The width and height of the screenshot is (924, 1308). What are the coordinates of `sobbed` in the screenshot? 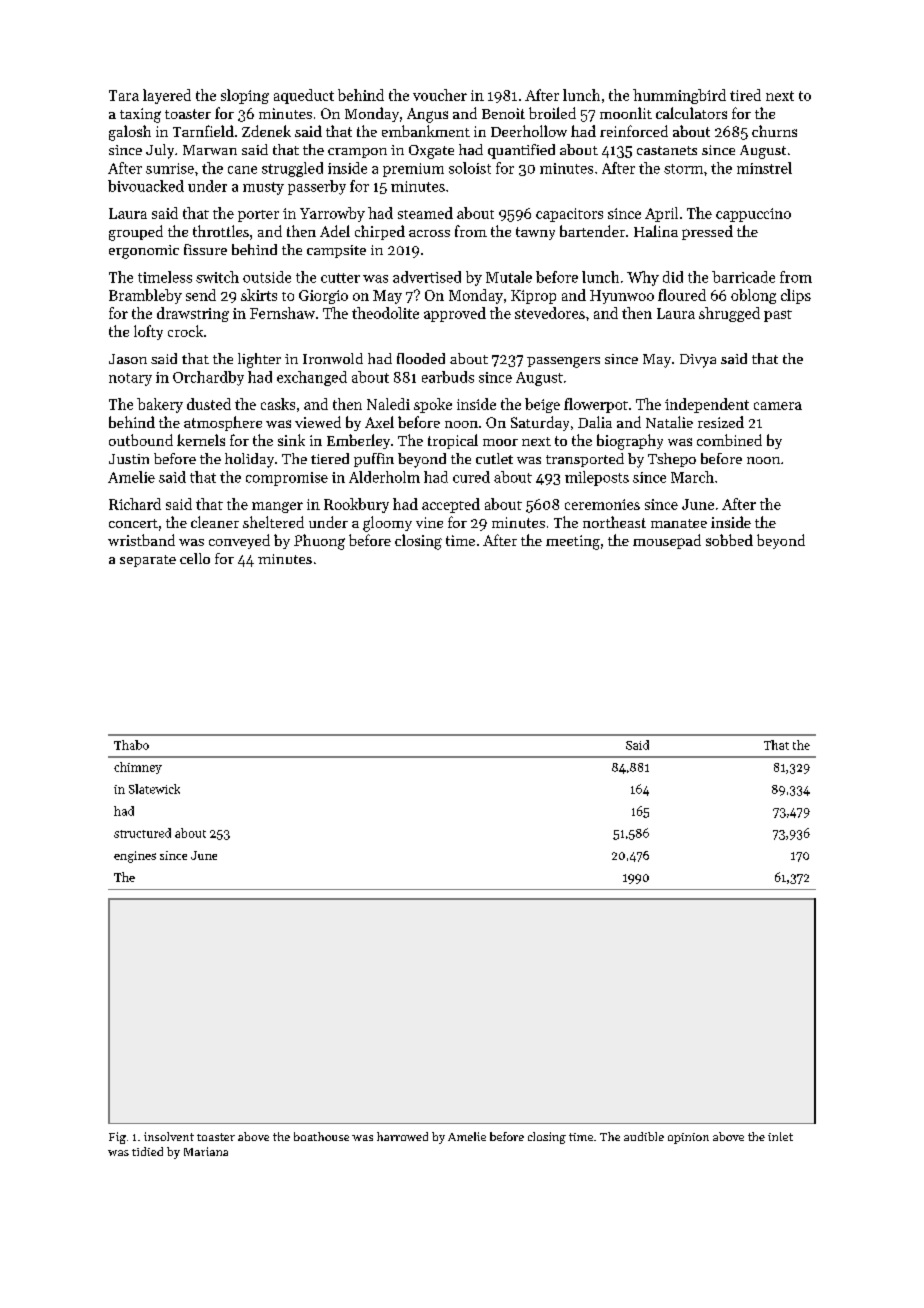 It's located at (729, 540).
